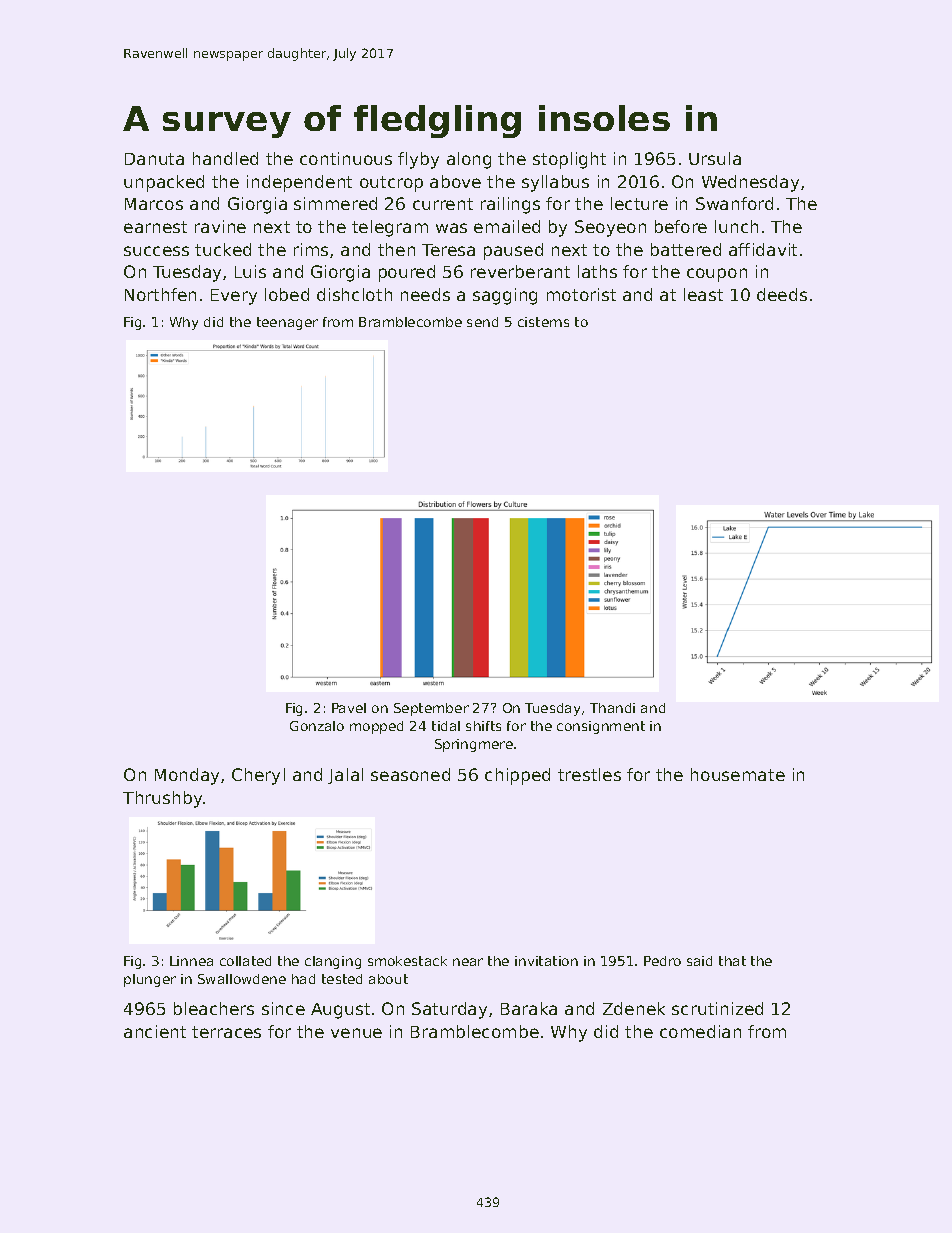 Image resolution: width=952 pixels, height=1233 pixels. What do you see at coordinates (226, 1032) in the page?
I see `terraces` at bounding box center [226, 1032].
